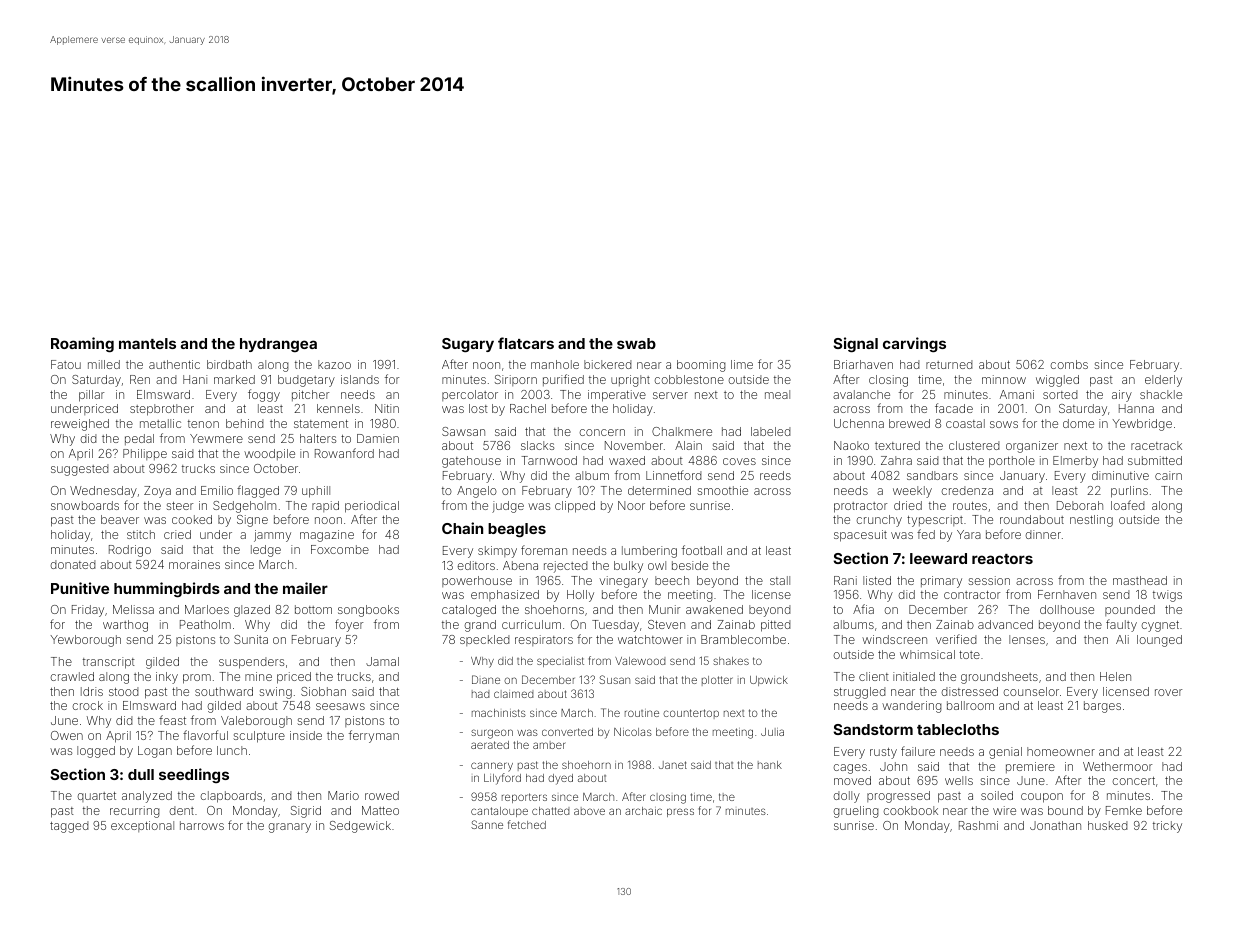 Image resolution: width=1233 pixels, height=952 pixels. Describe the element at coordinates (468, 345) in the document. I see `Sugary` at that location.
